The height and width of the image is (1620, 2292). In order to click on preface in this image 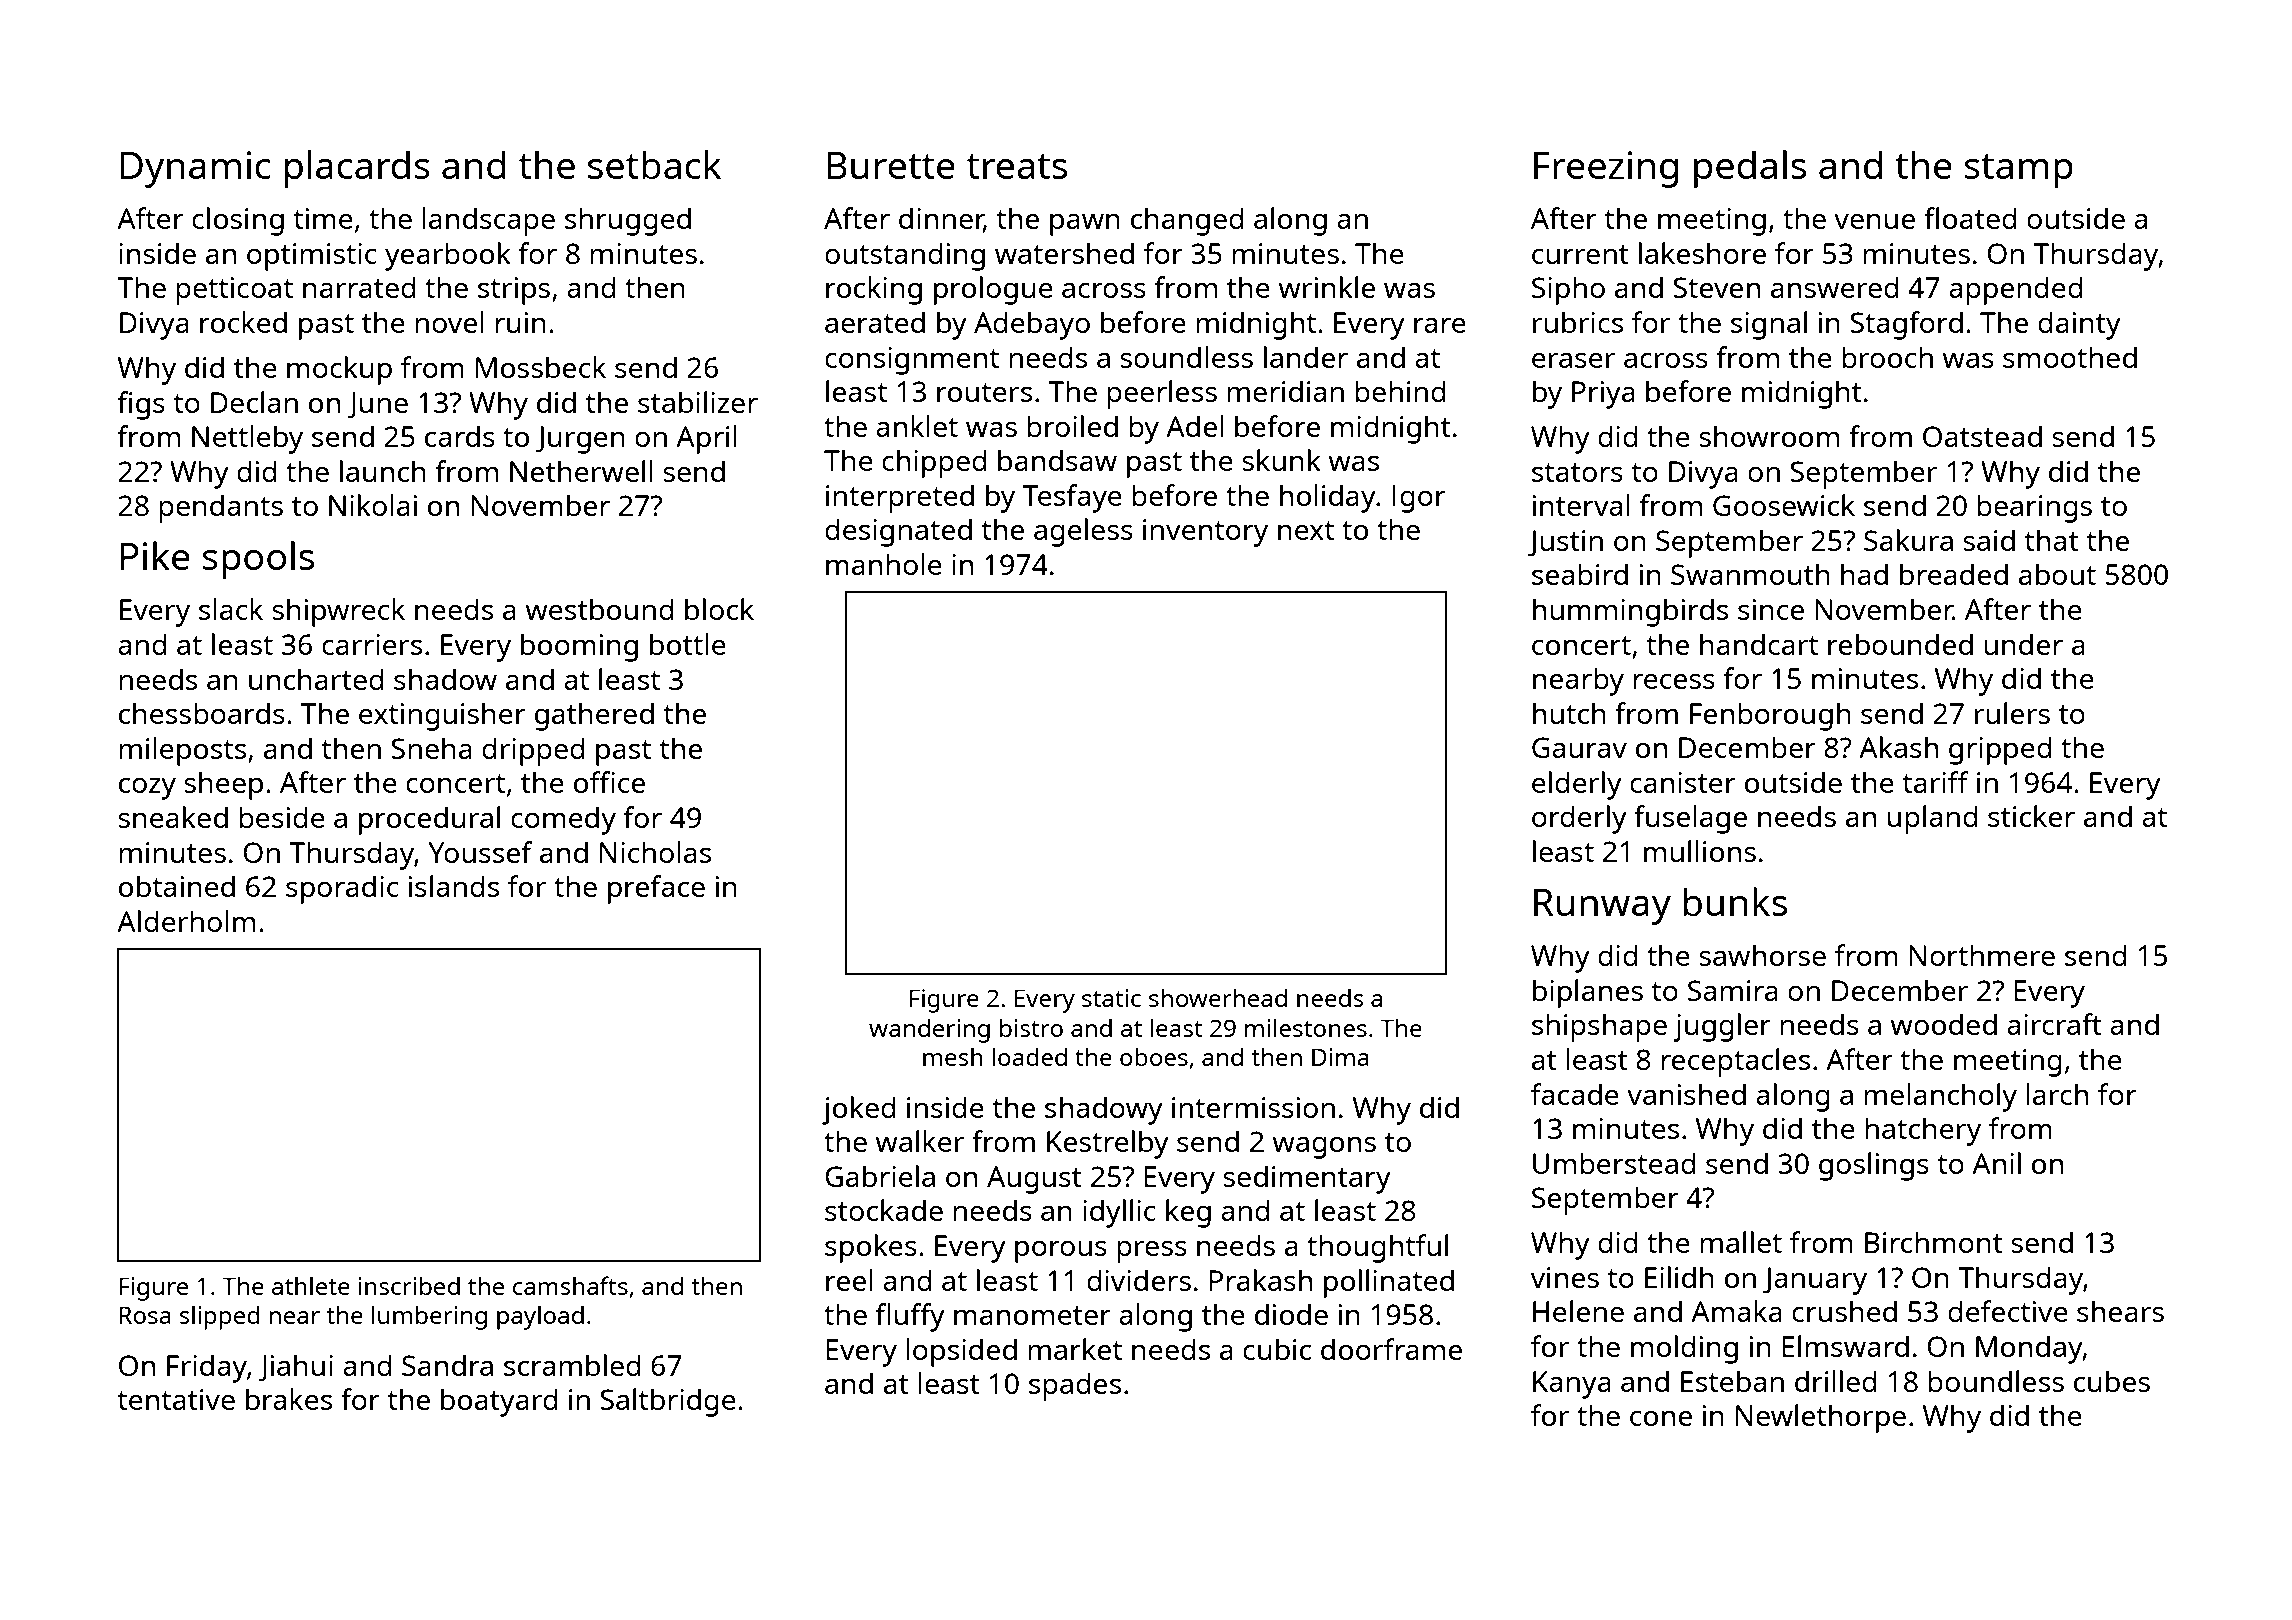, I will do `click(656, 889)`.
